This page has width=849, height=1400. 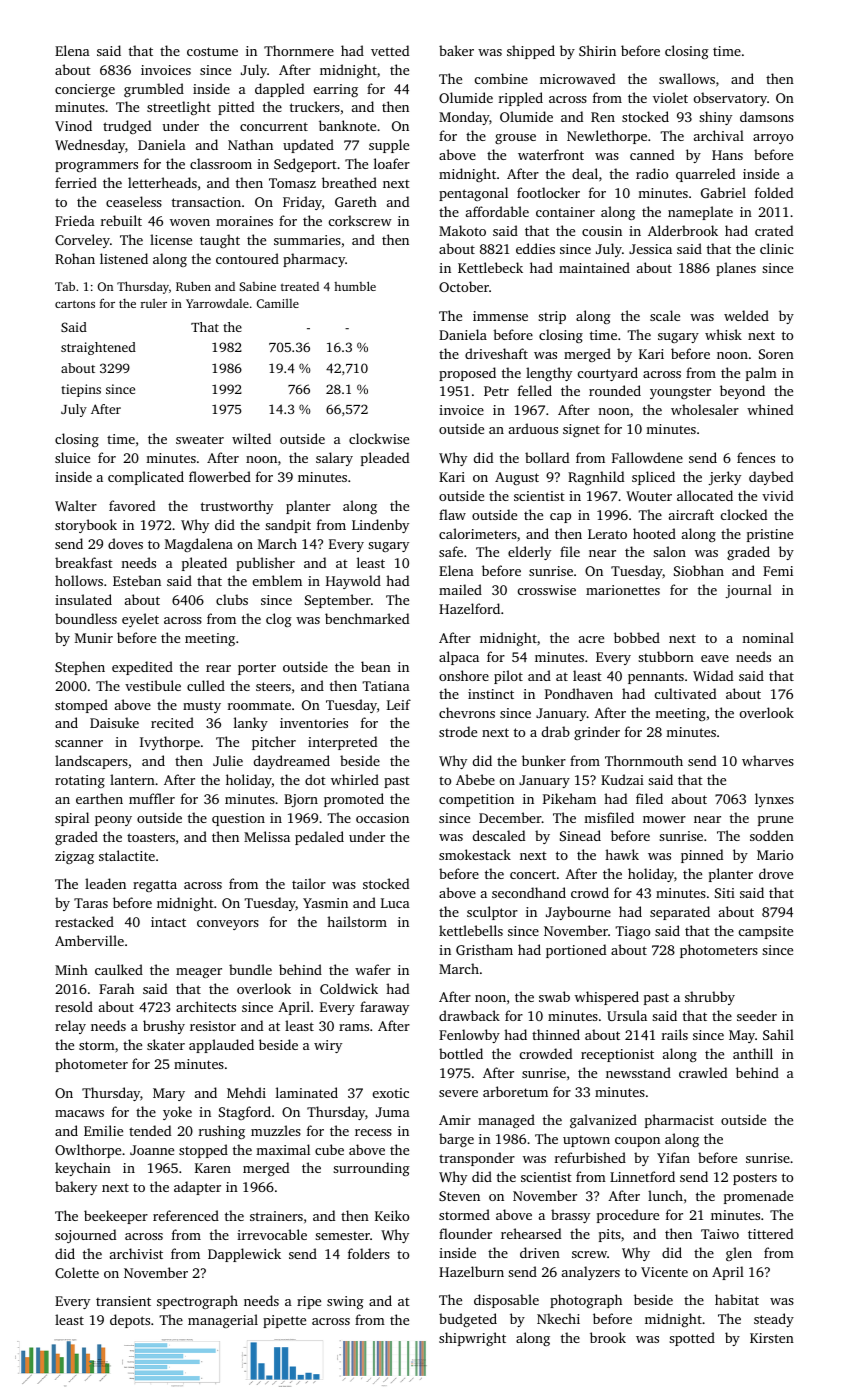 What do you see at coordinates (531, 52) in the page?
I see `shipped` at bounding box center [531, 52].
